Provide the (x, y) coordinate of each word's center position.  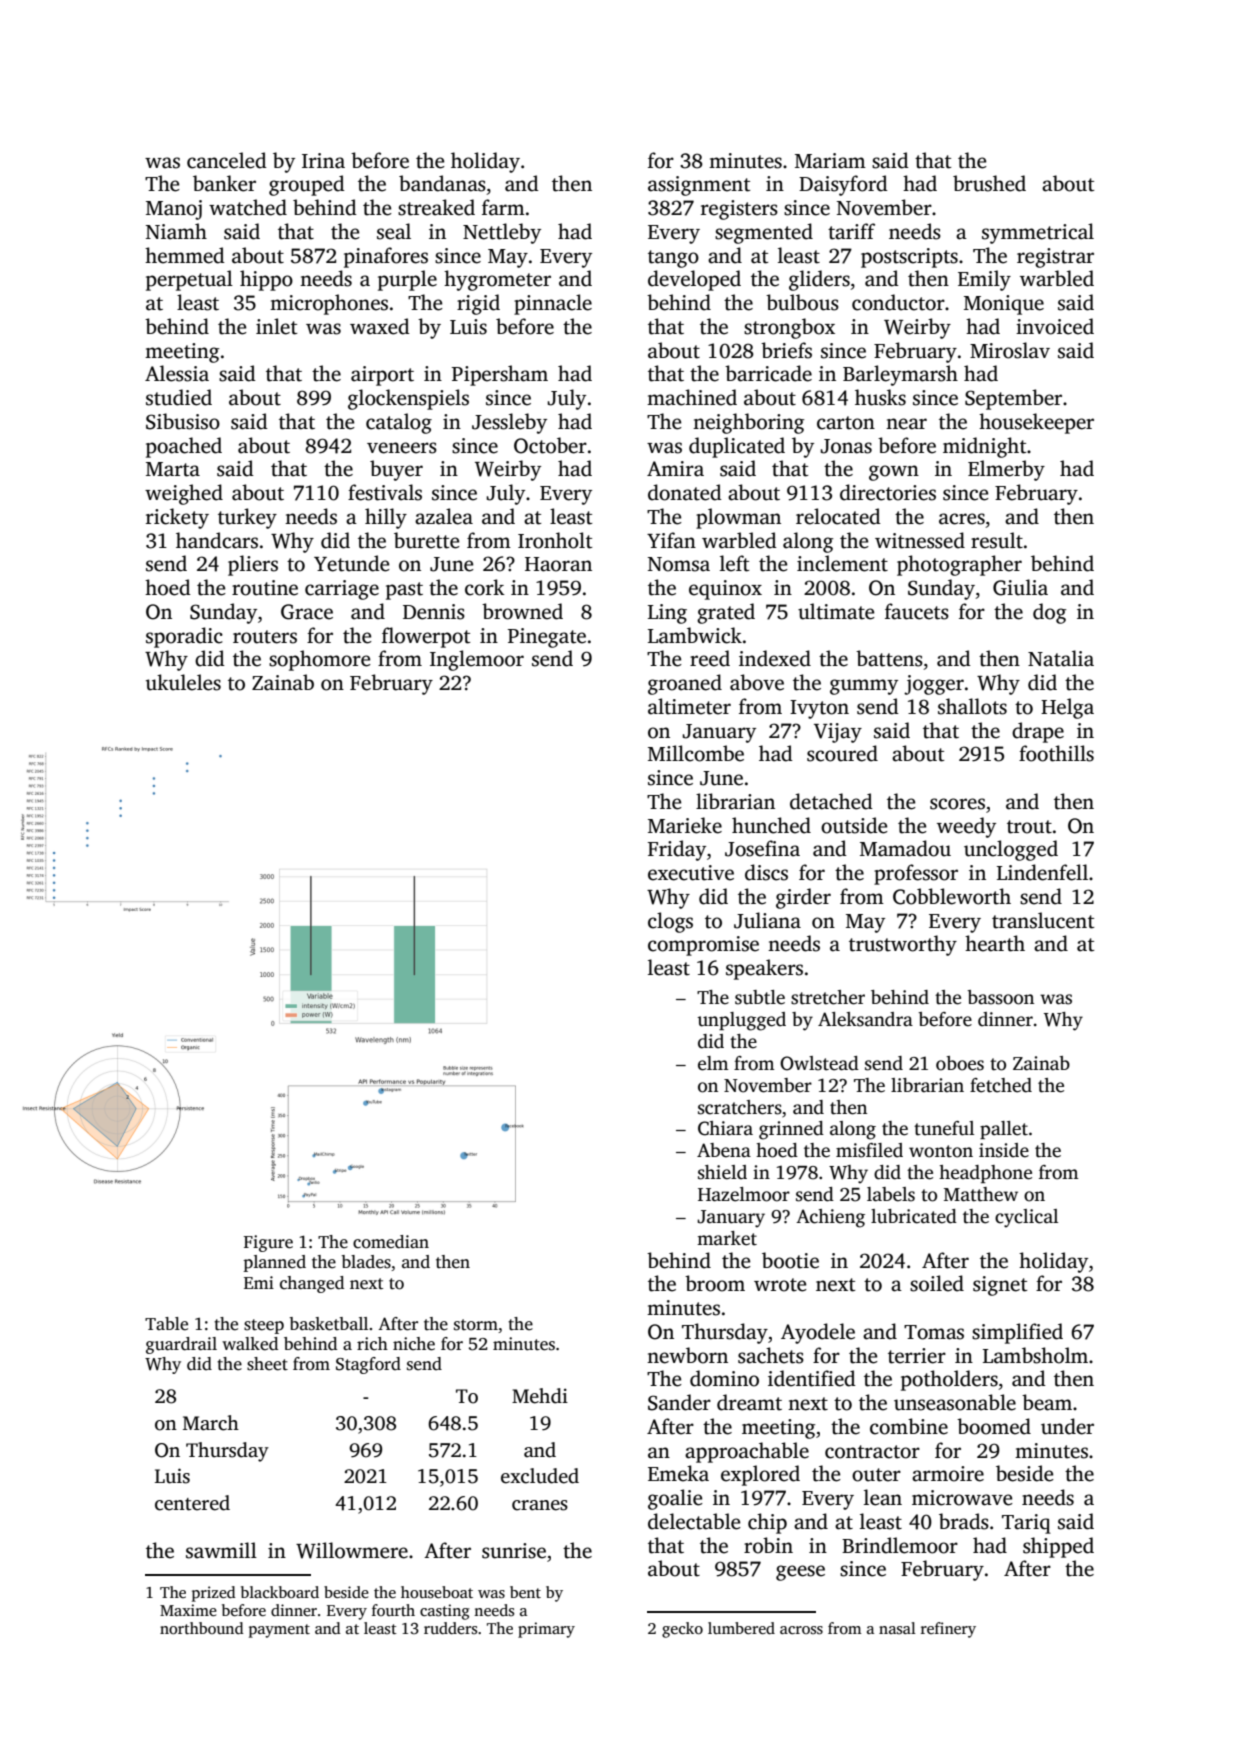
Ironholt (555, 540)
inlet (276, 326)
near (906, 424)
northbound (202, 1628)
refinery (948, 1630)
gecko (682, 1630)
